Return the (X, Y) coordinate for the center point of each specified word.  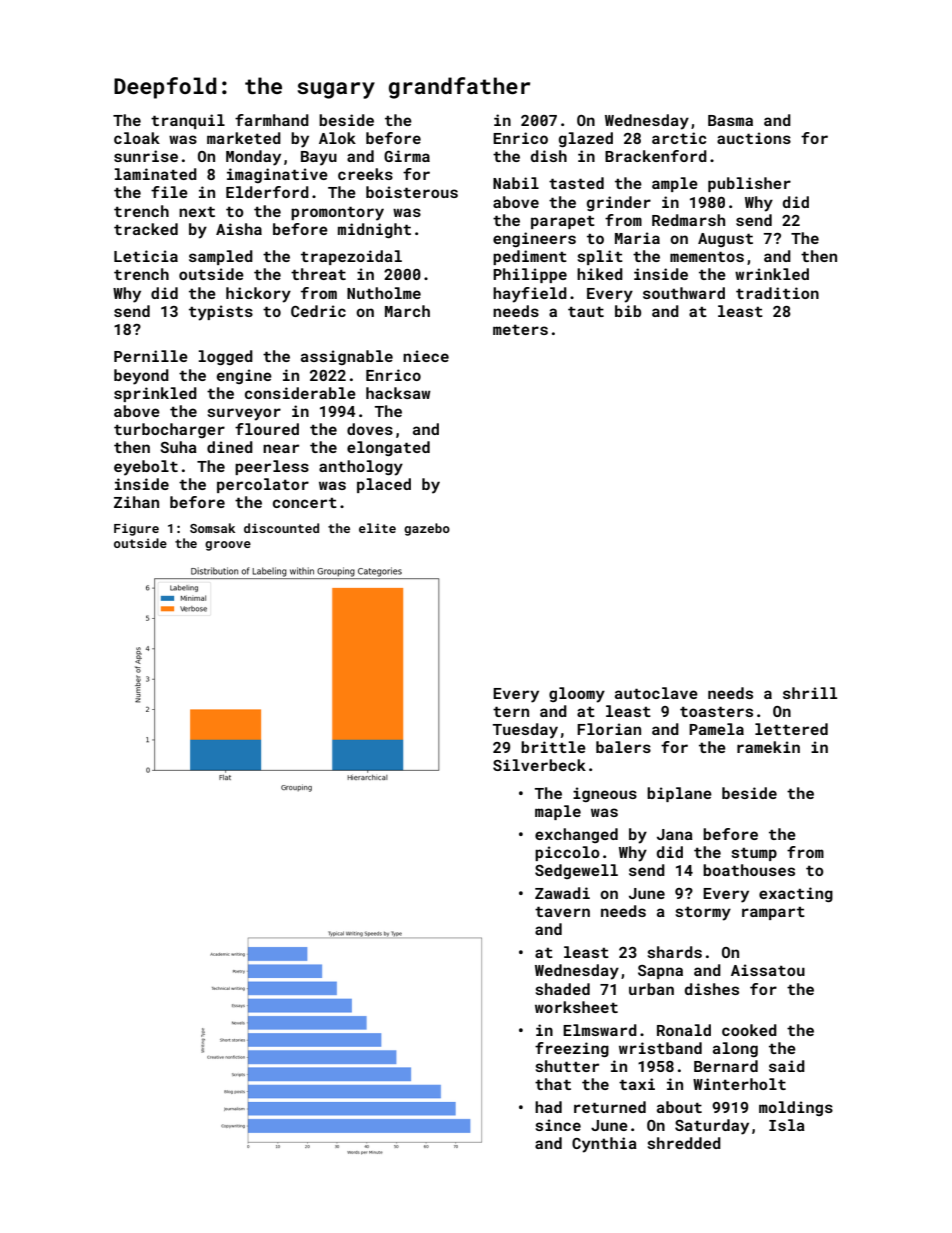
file (169, 192)
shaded (562, 989)
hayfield (530, 295)
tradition (777, 293)
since (558, 1125)
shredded (684, 1143)
